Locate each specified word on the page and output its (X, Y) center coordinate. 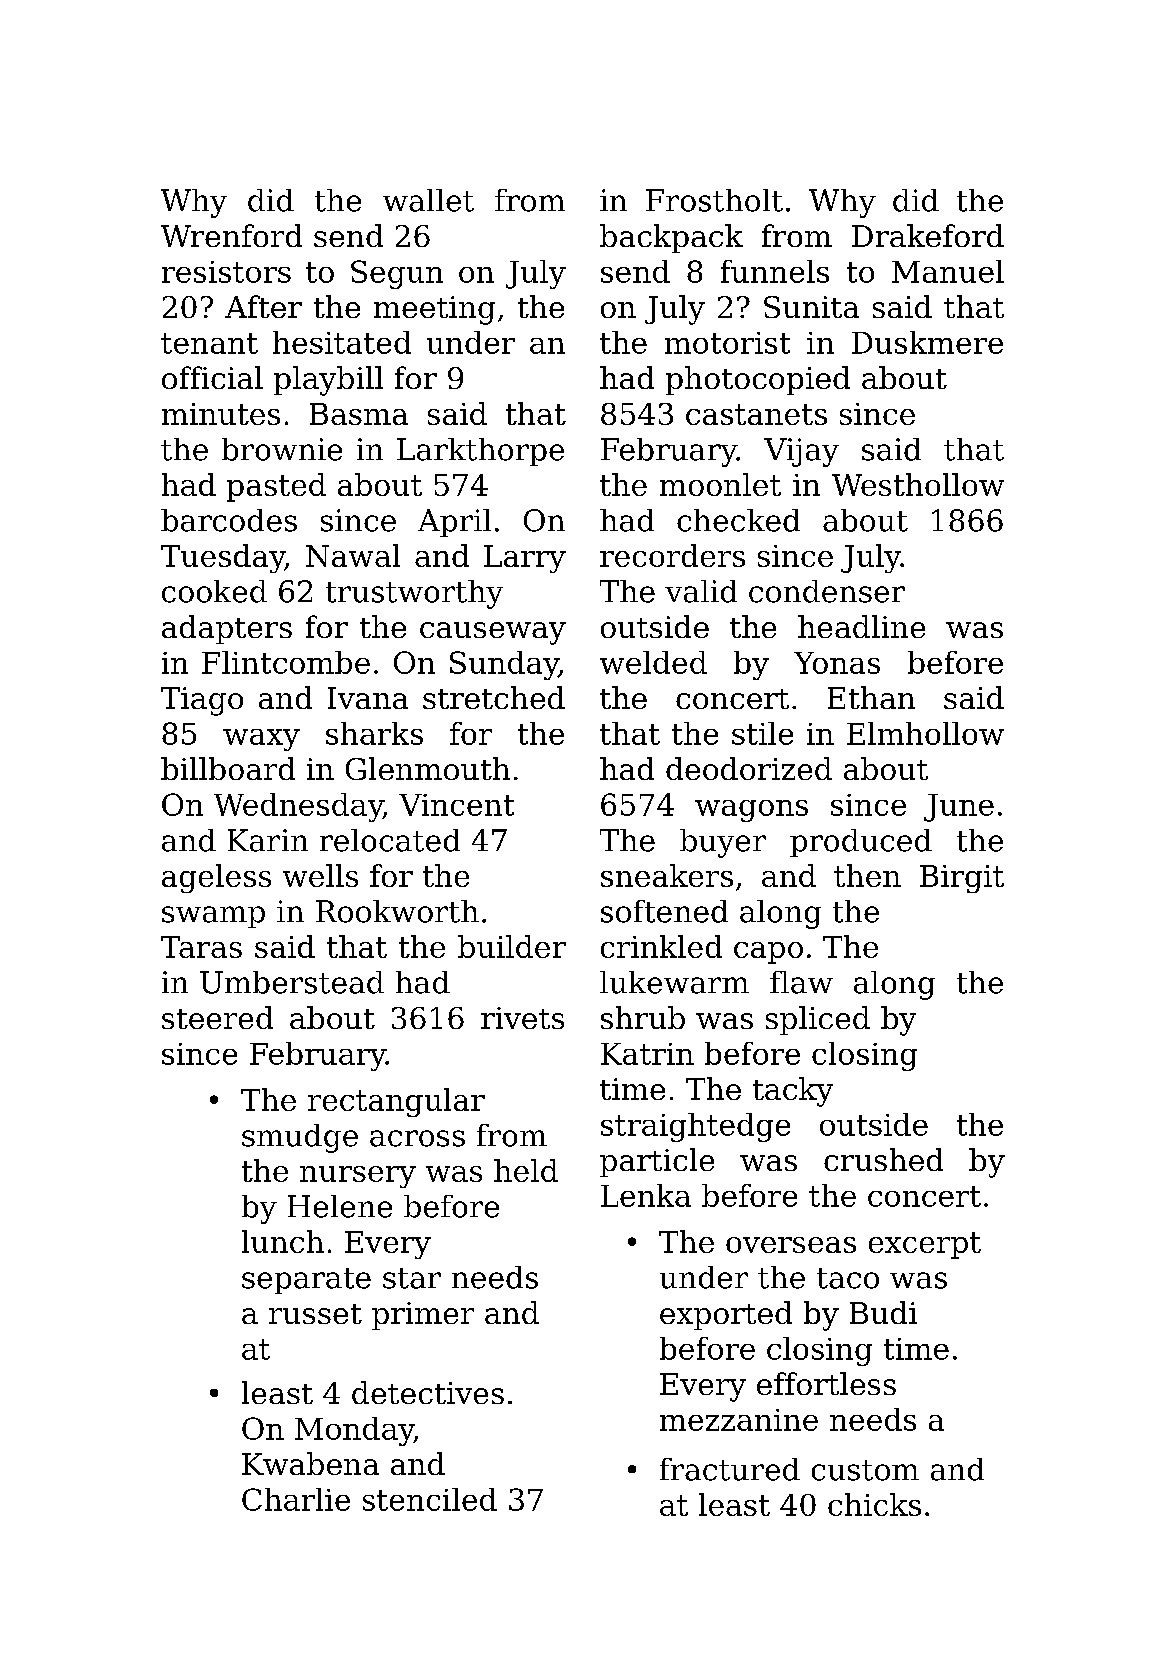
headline (861, 626)
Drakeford (928, 235)
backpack (671, 238)
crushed (883, 1159)
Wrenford (231, 235)
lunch (283, 1241)
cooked (214, 591)
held (526, 1170)
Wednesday (298, 807)
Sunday (504, 665)
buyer (723, 843)
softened (664, 911)
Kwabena (310, 1463)
